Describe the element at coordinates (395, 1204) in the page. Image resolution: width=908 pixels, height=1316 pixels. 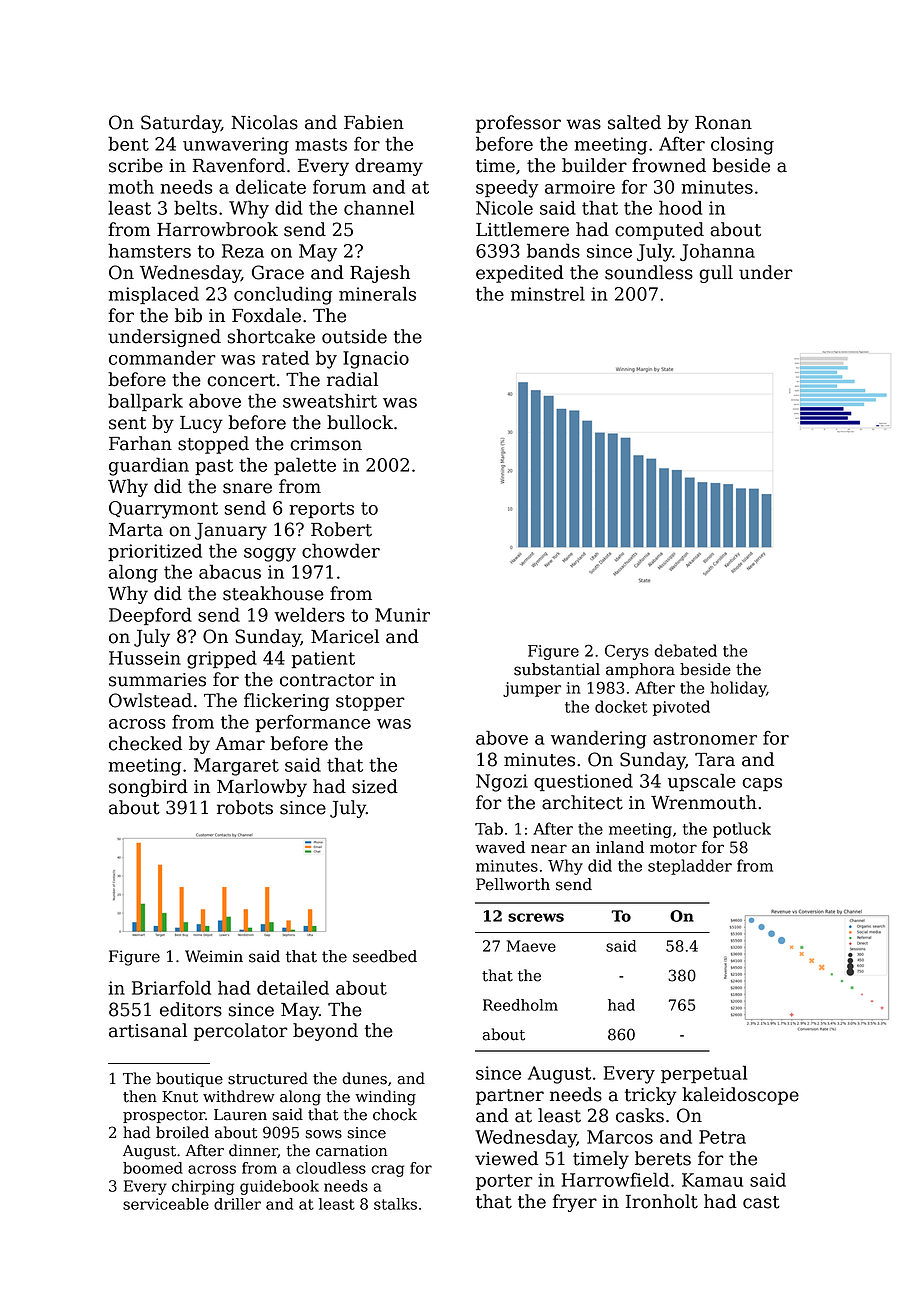
I see `stalks` at that location.
